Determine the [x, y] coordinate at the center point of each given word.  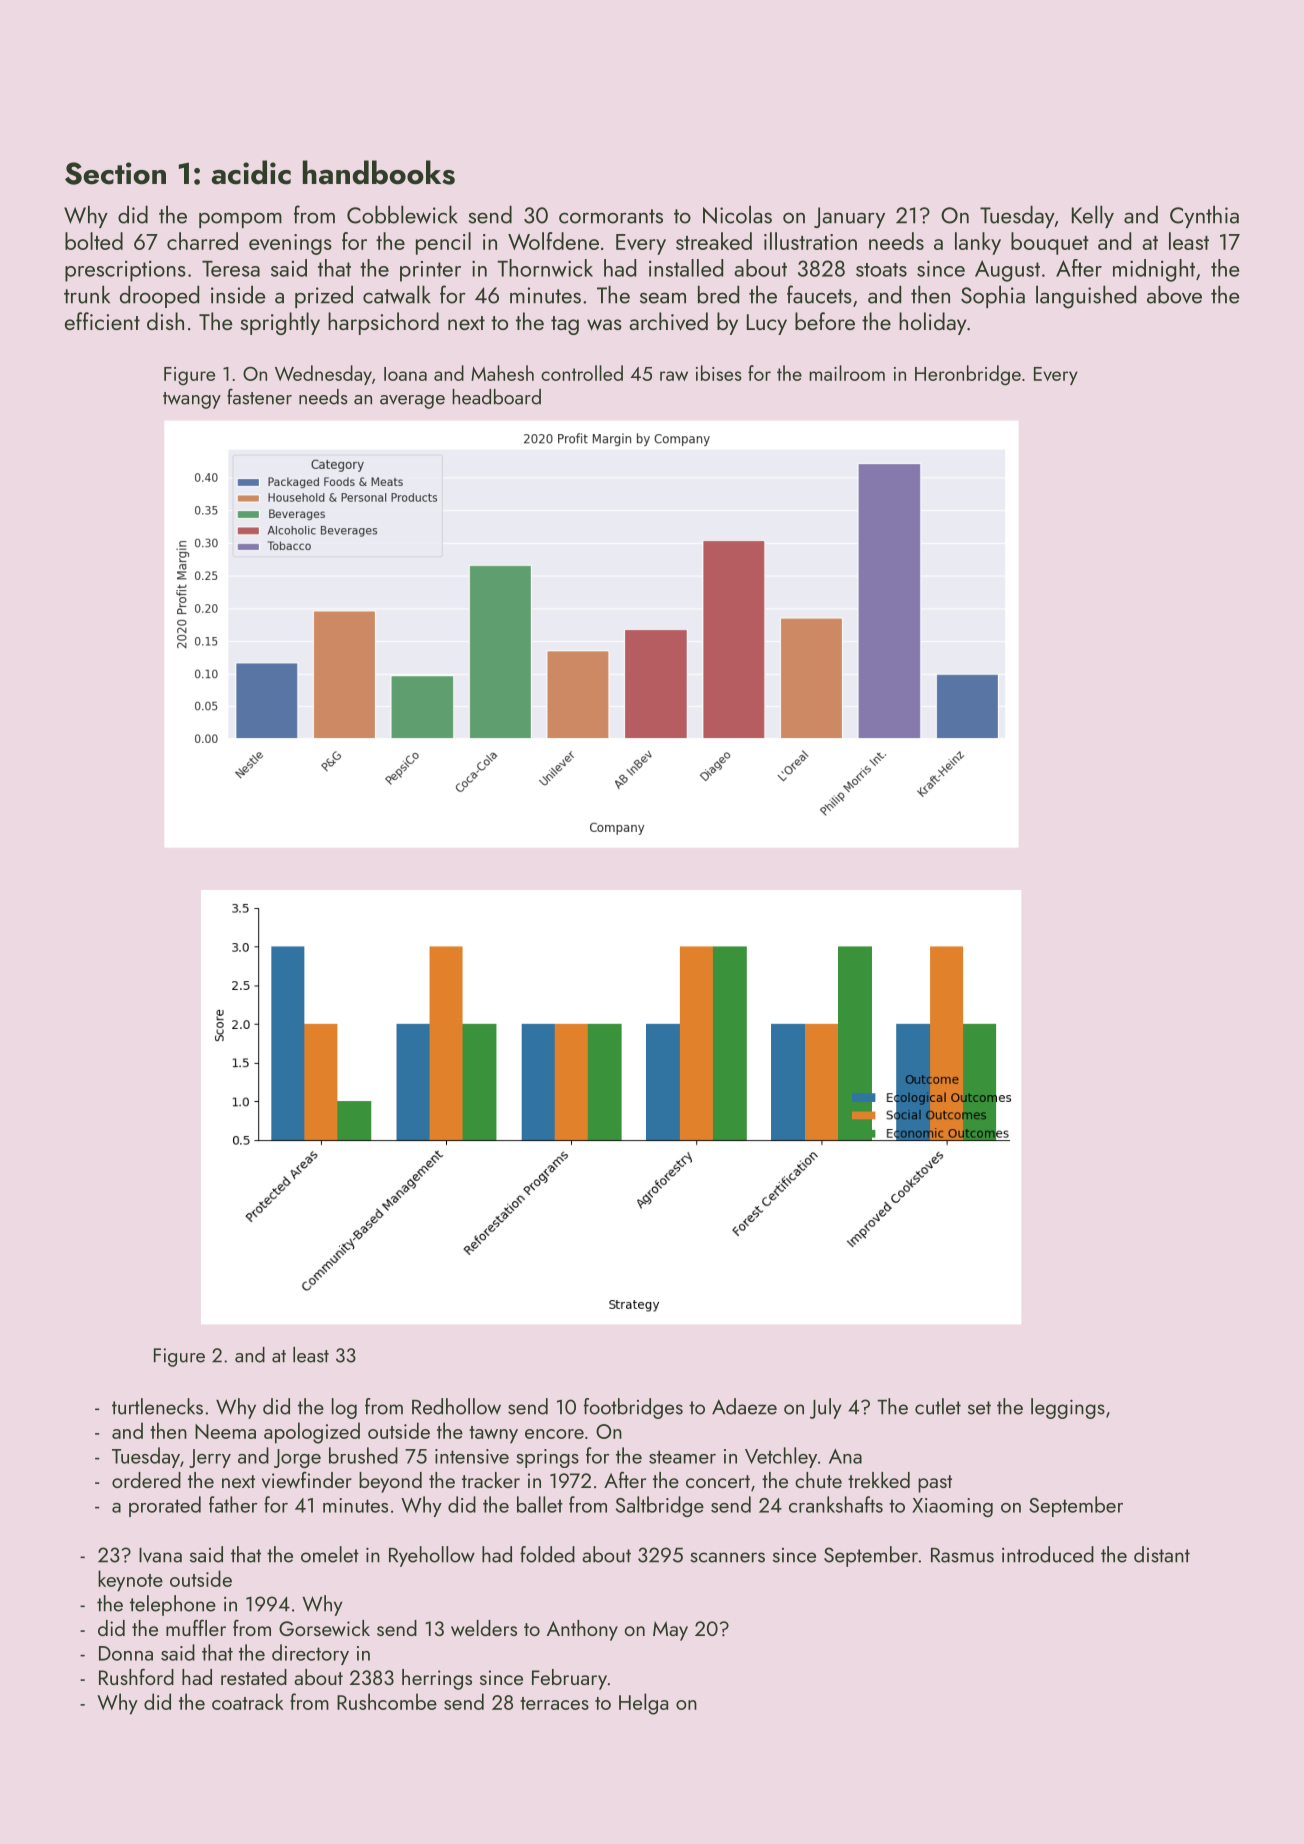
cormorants [611, 216]
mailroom [847, 373]
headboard [496, 397]
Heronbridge [968, 375]
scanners [727, 1557]
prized [324, 296]
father [233, 1504]
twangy [192, 400]
